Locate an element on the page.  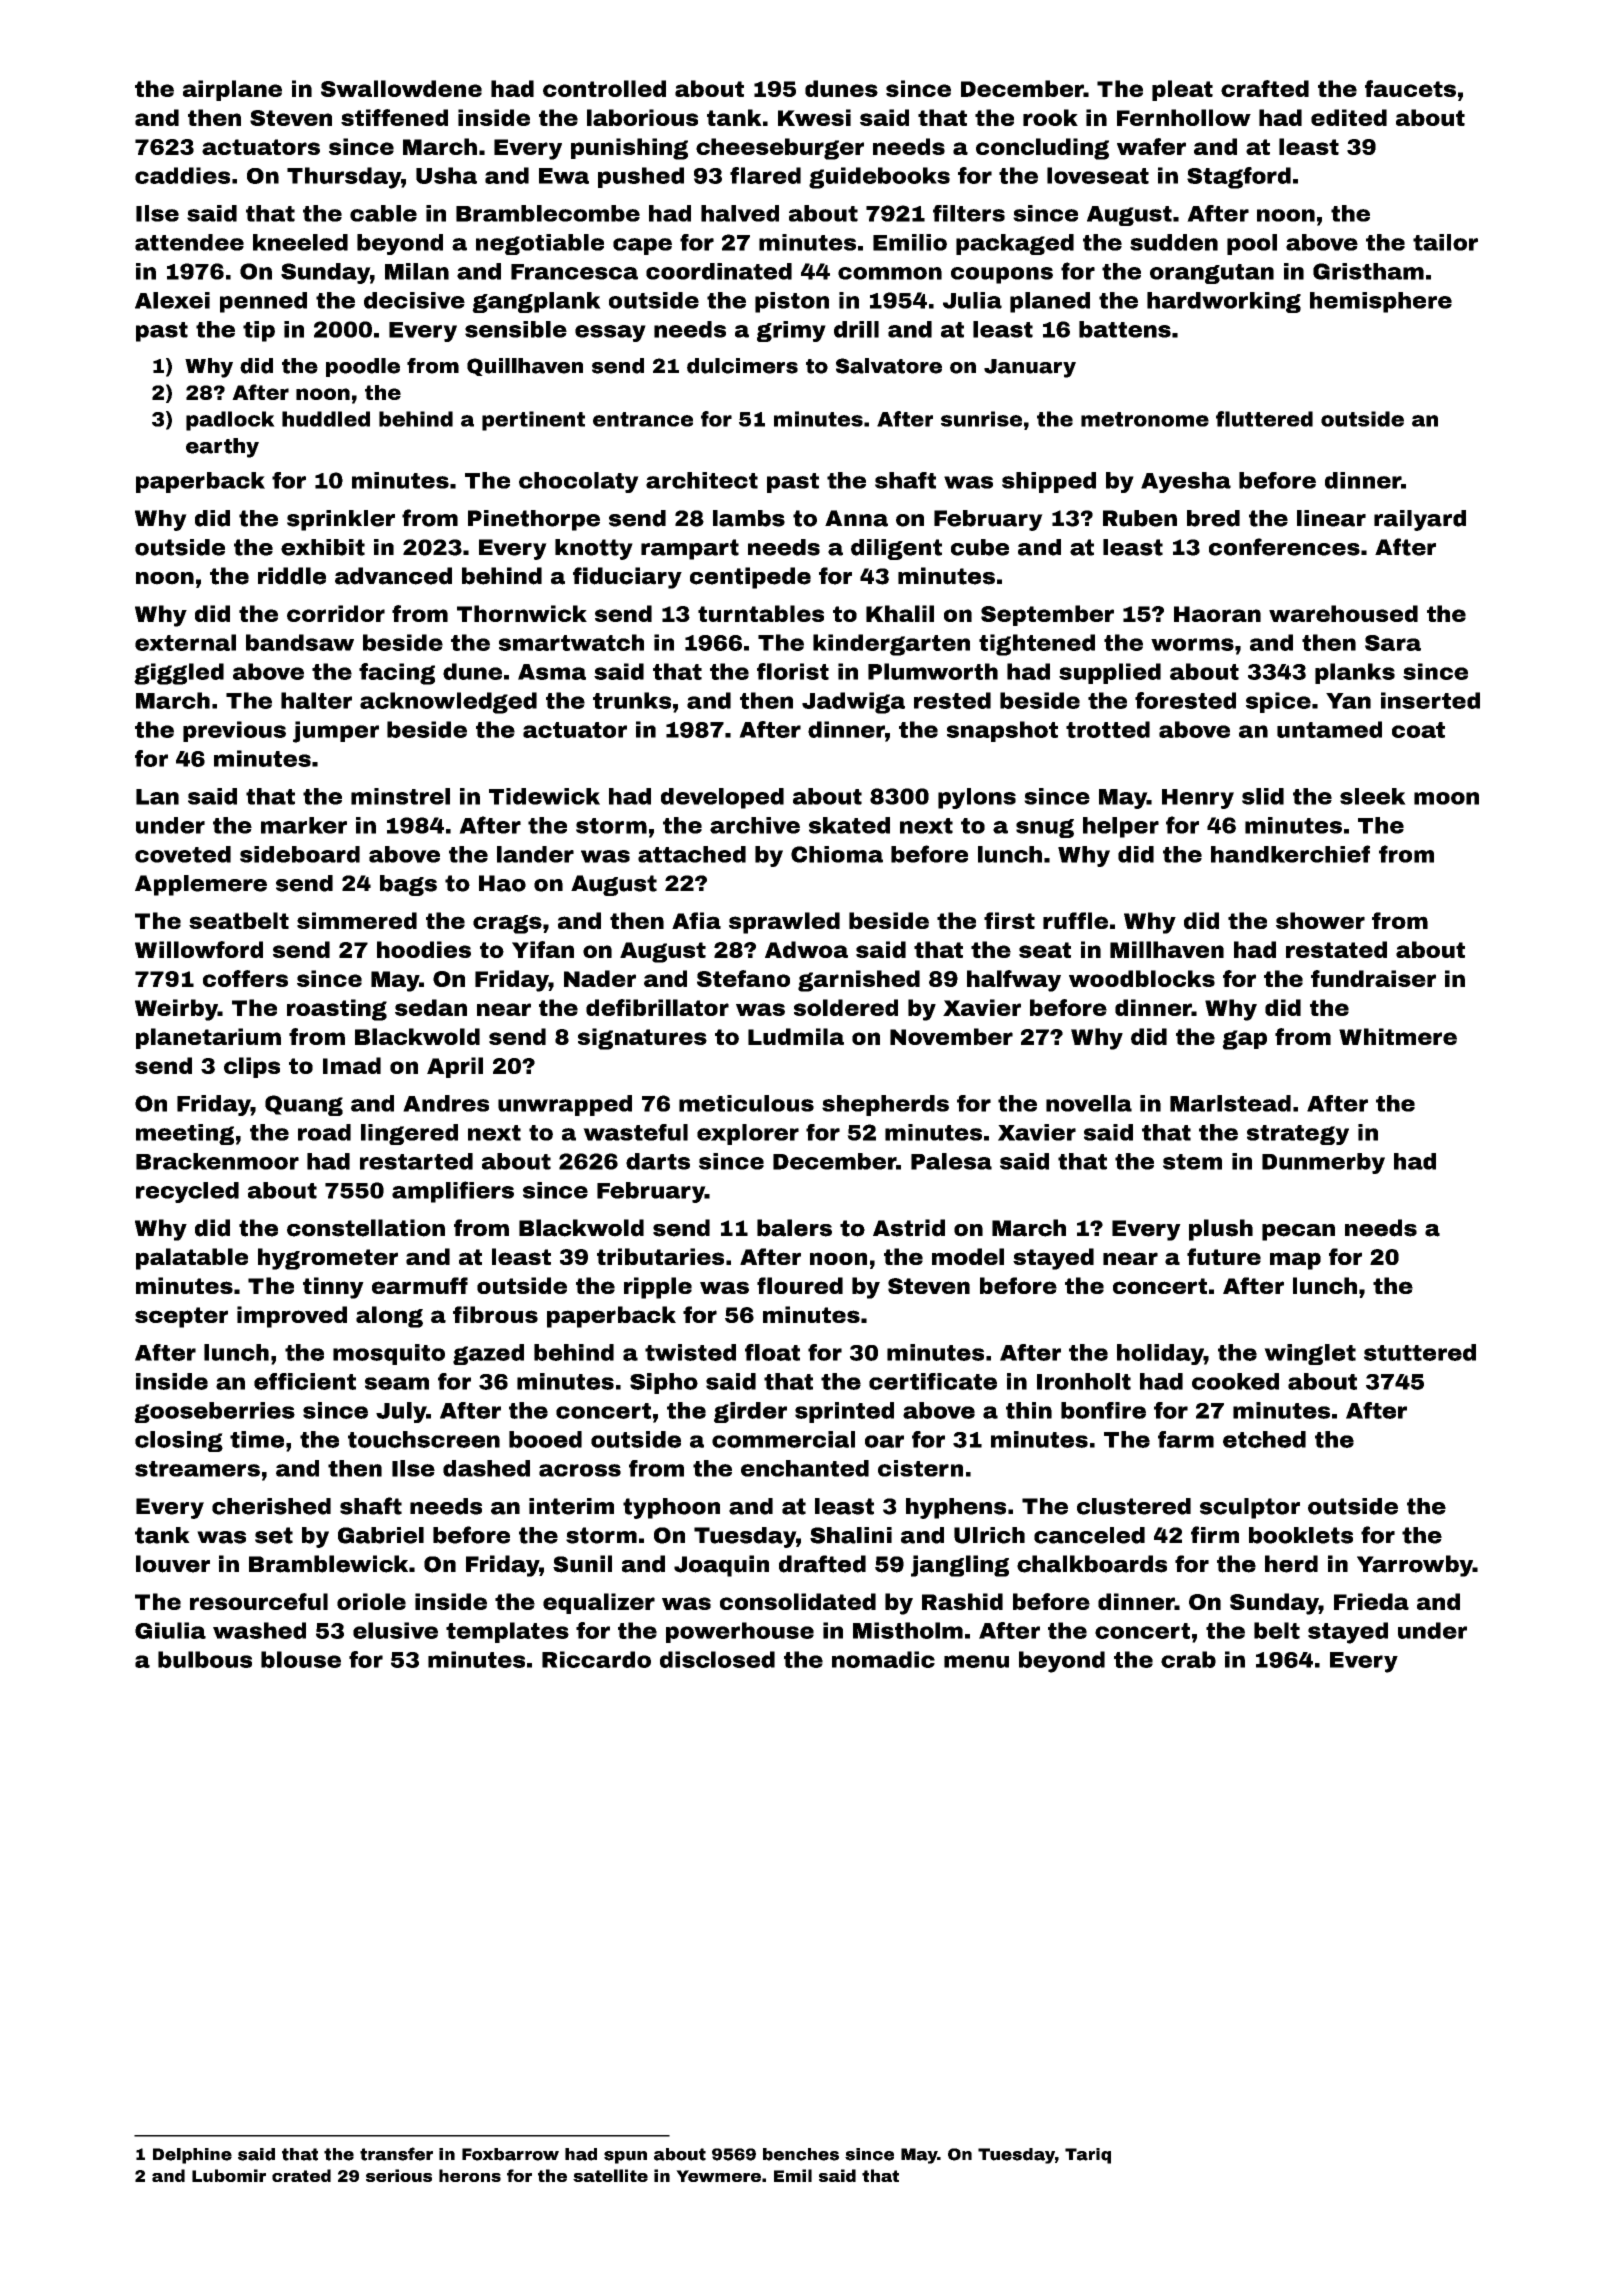
rook is located at coordinates (1050, 117).
